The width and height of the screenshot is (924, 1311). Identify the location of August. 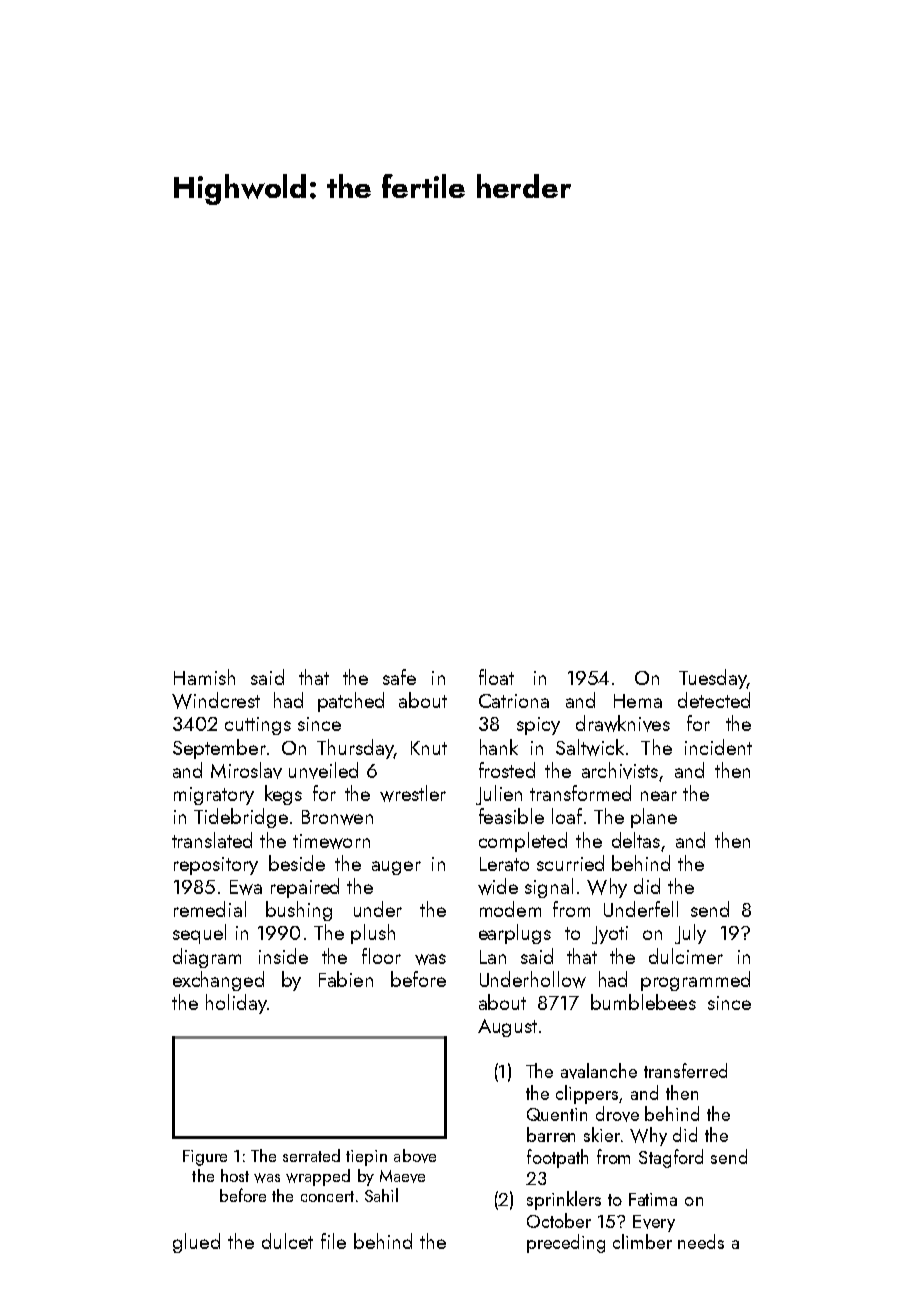
(507, 1028).
